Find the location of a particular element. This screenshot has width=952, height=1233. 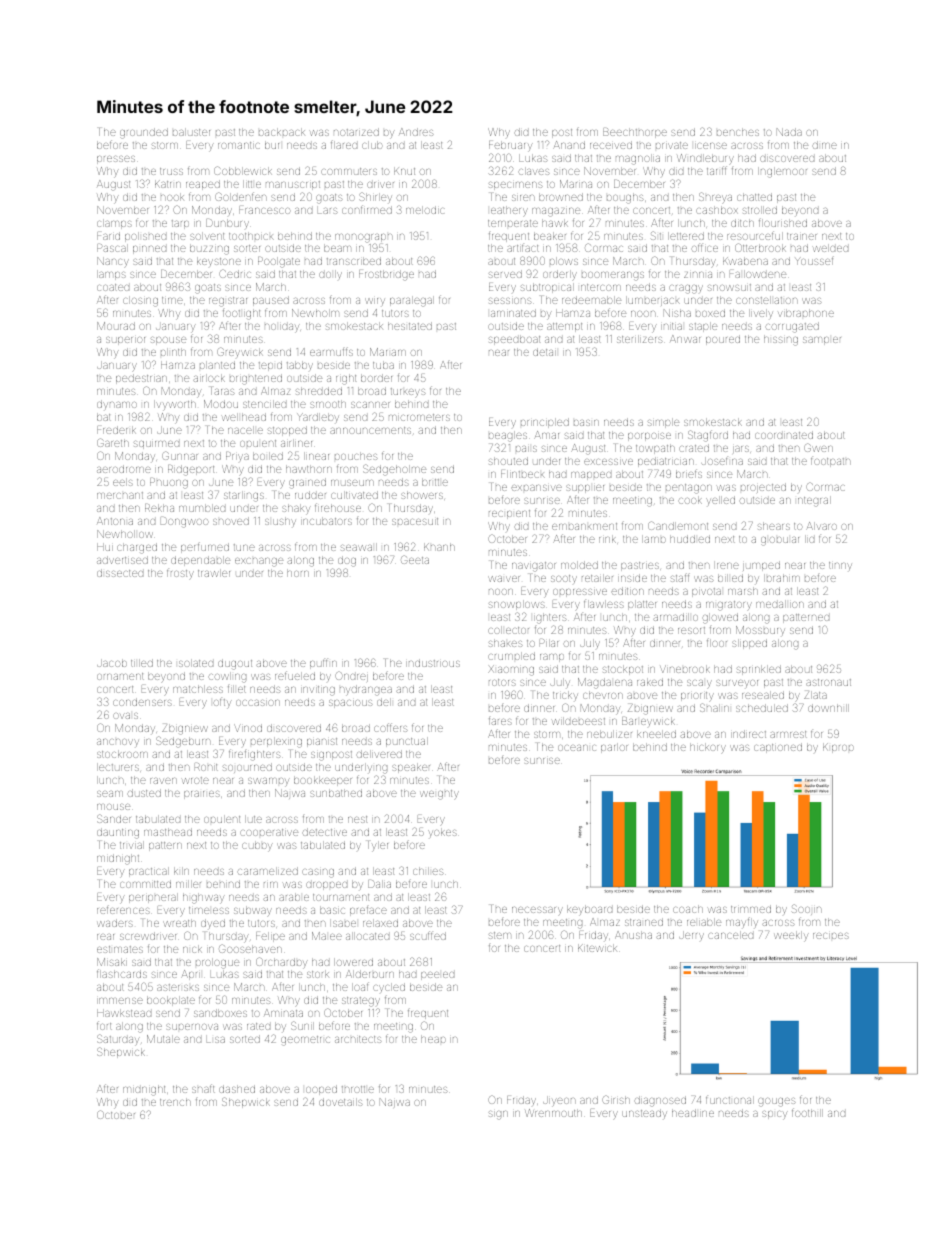

Goosehaven is located at coordinates (250, 948).
